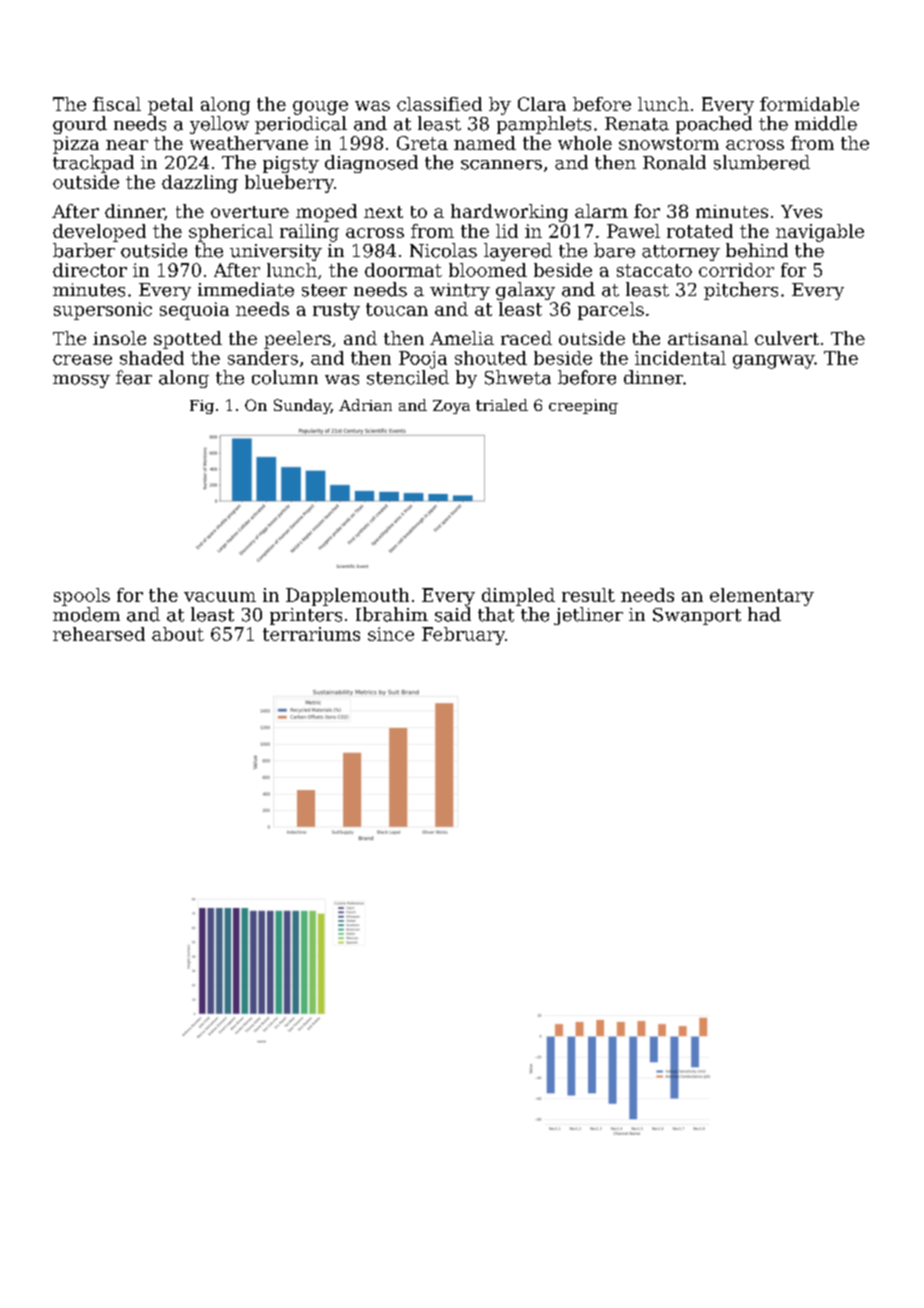 The image size is (924, 1308). I want to click on Greta, so click(422, 143).
